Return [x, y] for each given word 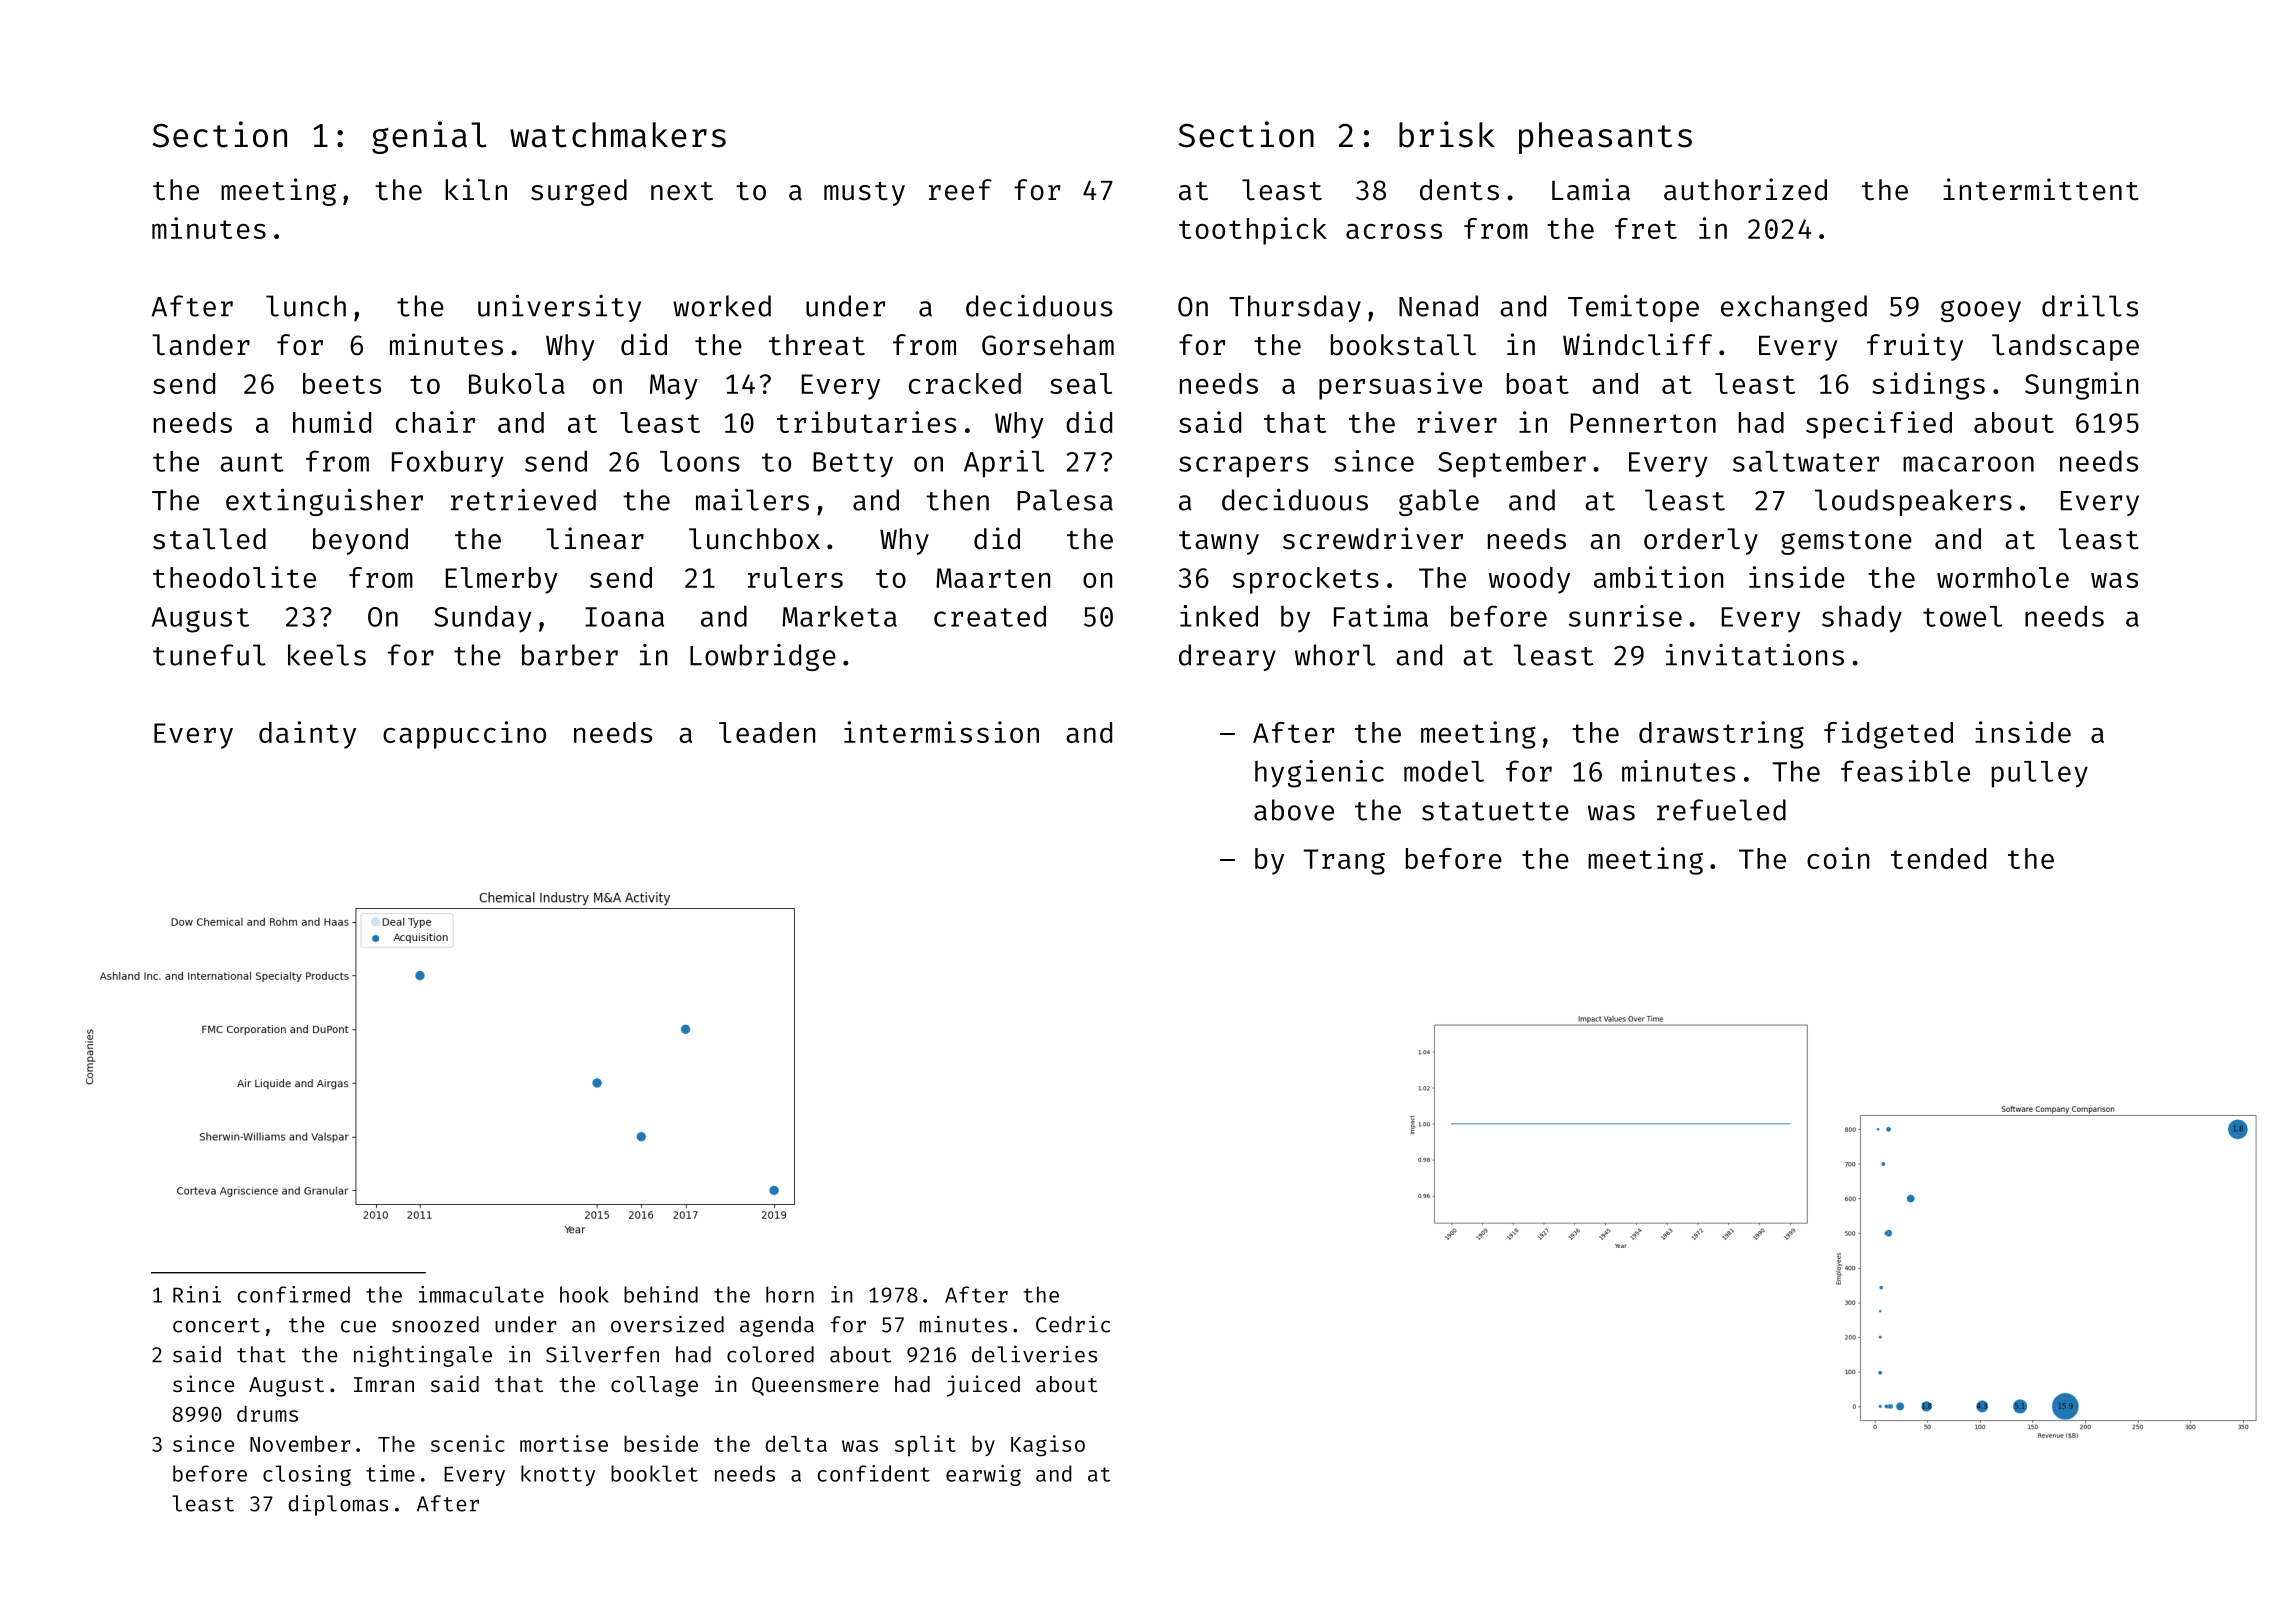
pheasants [1605, 138]
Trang [1344, 862]
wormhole [2003, 577]
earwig [983, 1475]
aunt [252, 462]
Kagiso [1048, 1446]
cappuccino [464, 735]
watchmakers [618, 135]
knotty [558, 1475]
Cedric [1073, 1324]
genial [429, 137]
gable [1439, 502]
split [925, 1445]
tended [1938, 858]
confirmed [293, 1294]
